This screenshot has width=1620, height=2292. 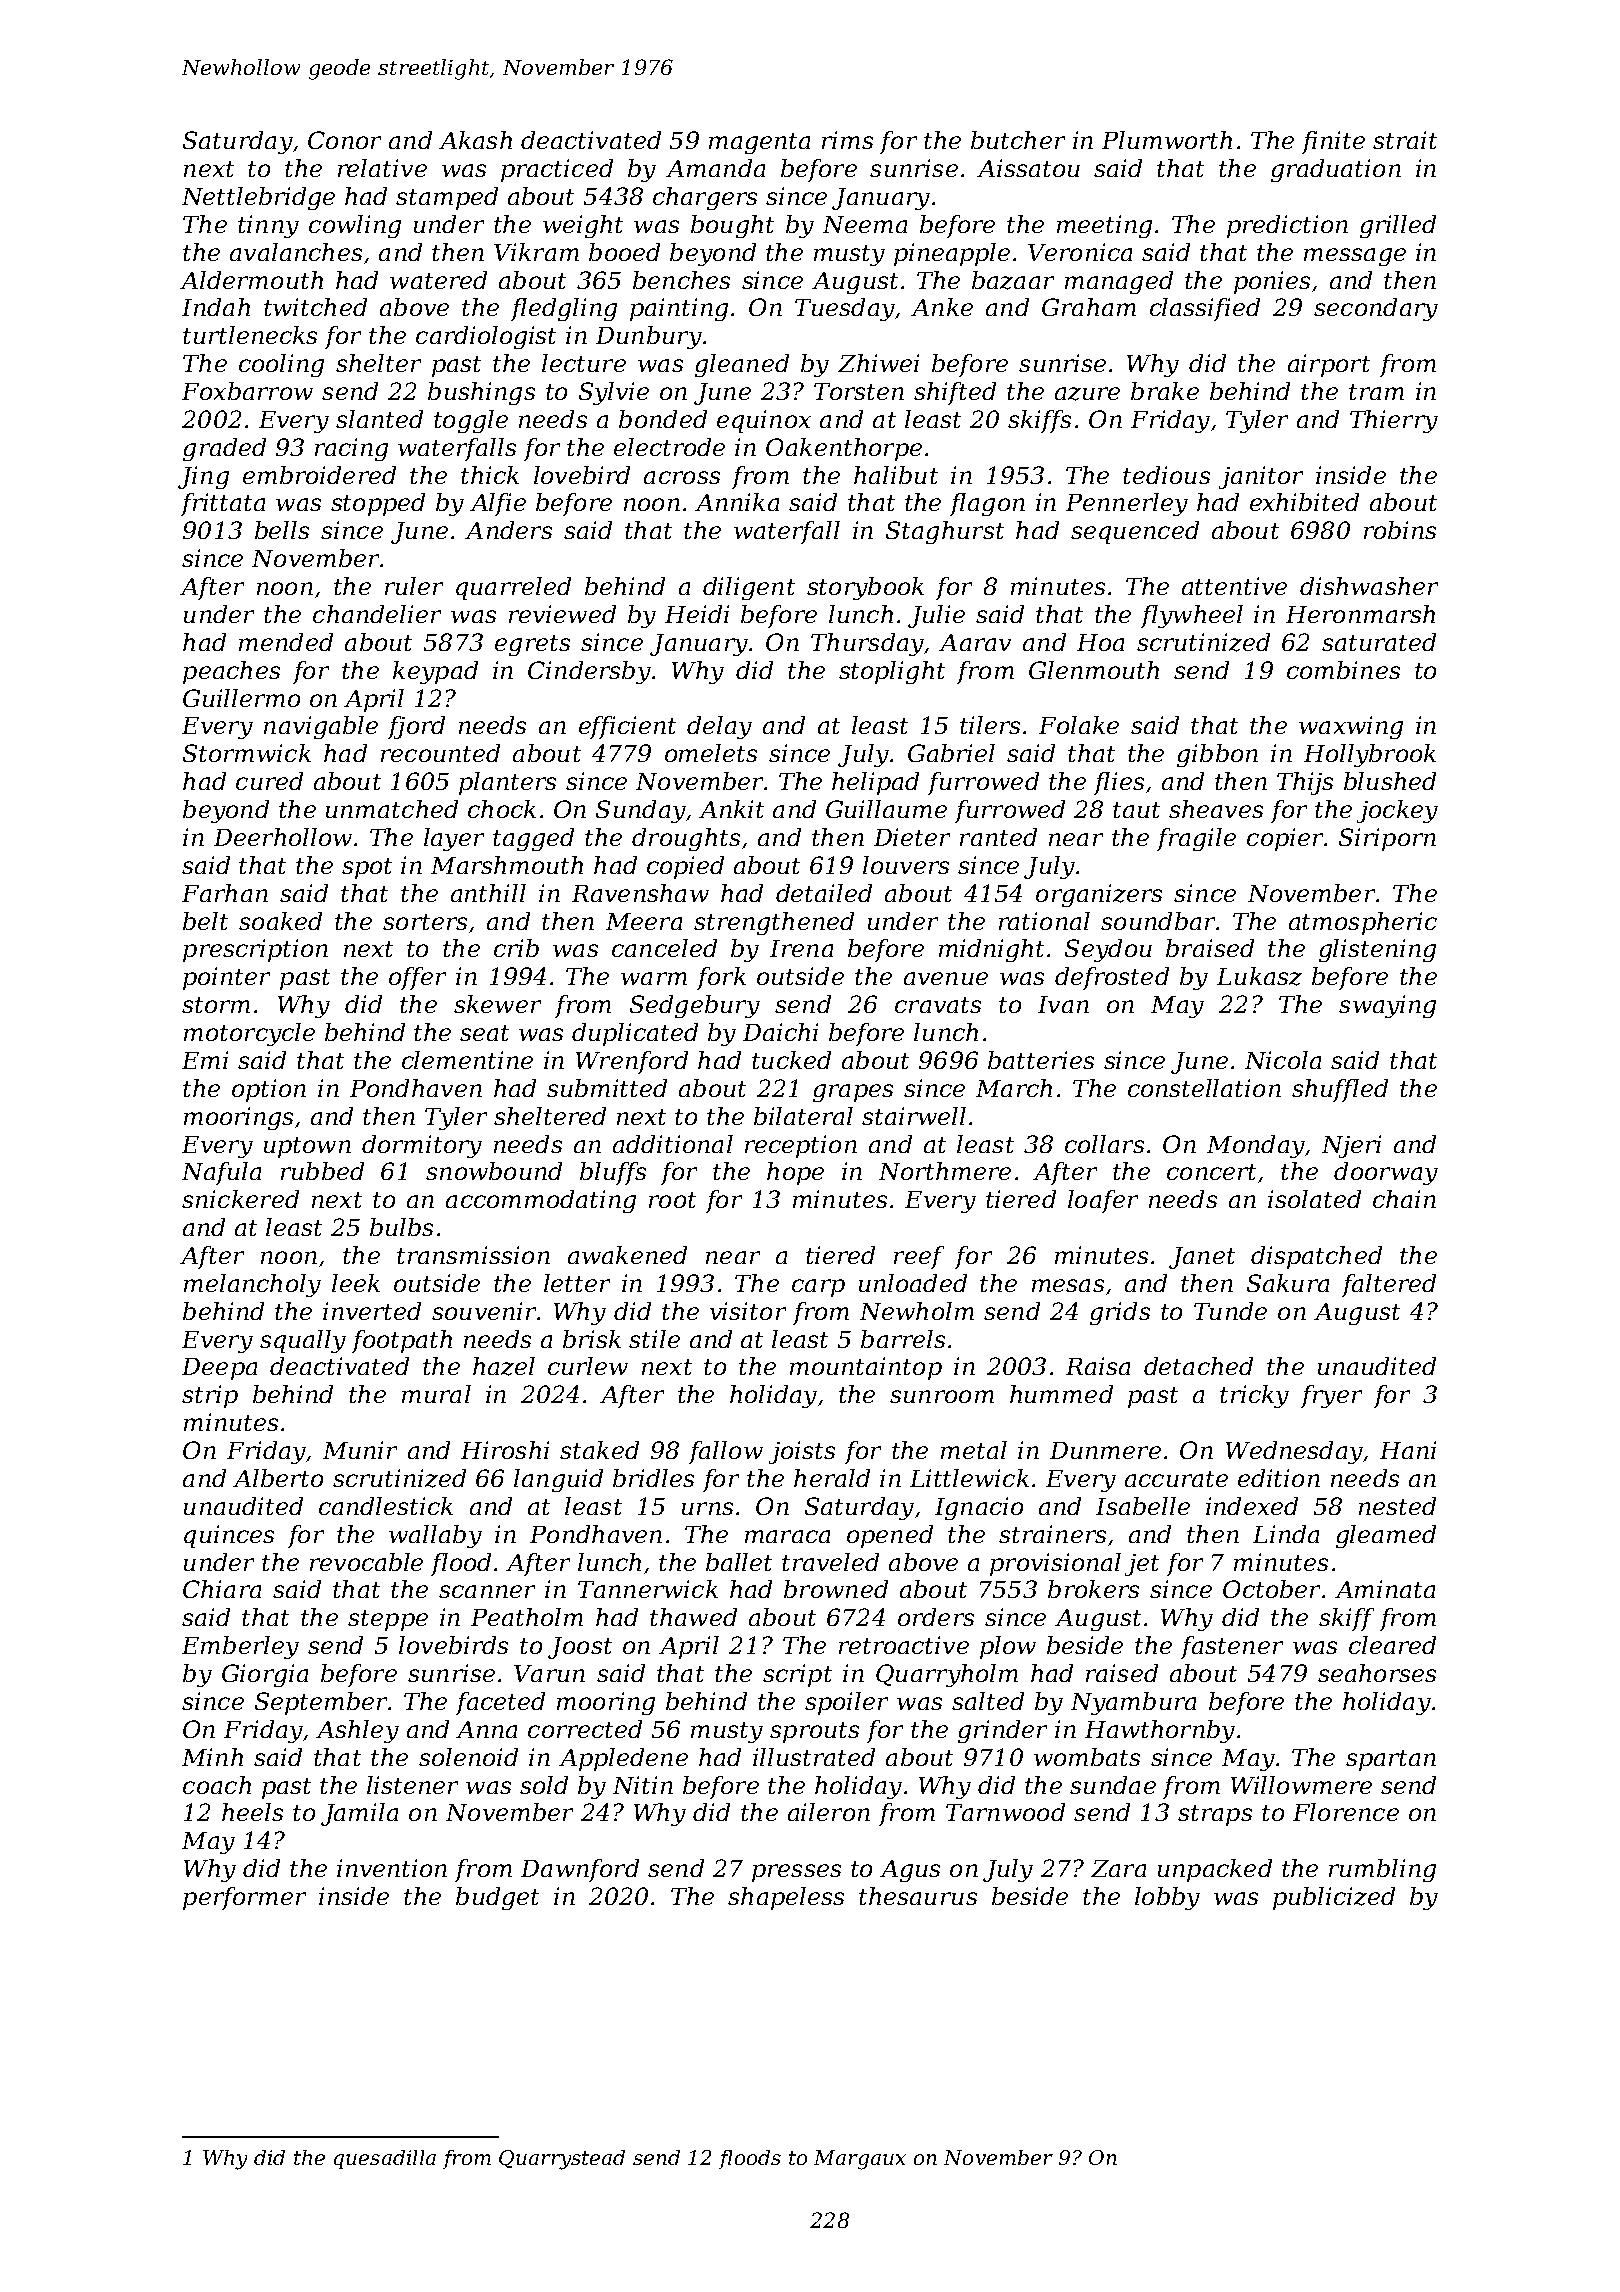 I want to click on quesadilla, so click(x=385, y=2159).
